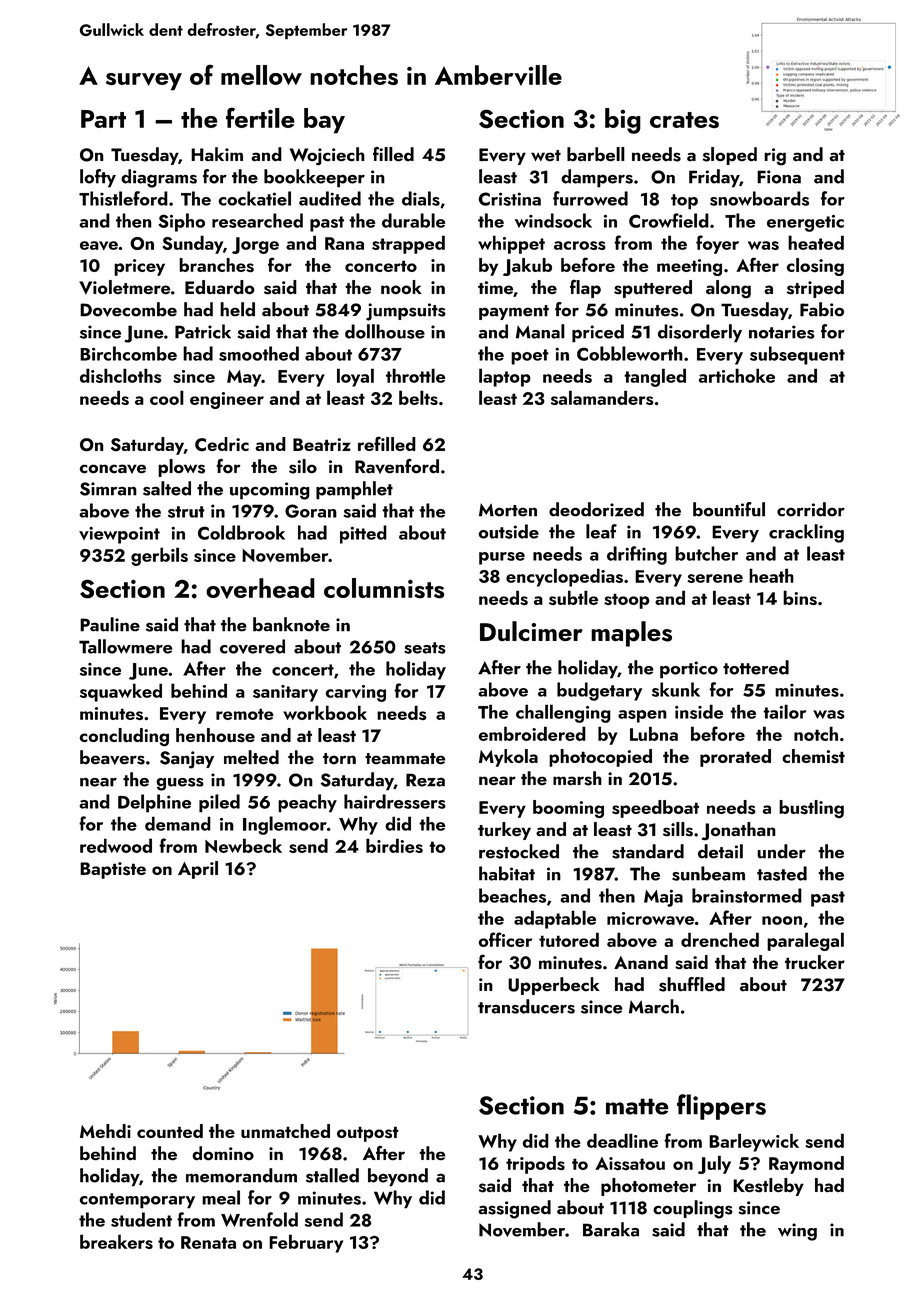  What do you see at coordinates (260, 117) in the screenshot?
I see `fertile` at bounding box center [260, 117].
